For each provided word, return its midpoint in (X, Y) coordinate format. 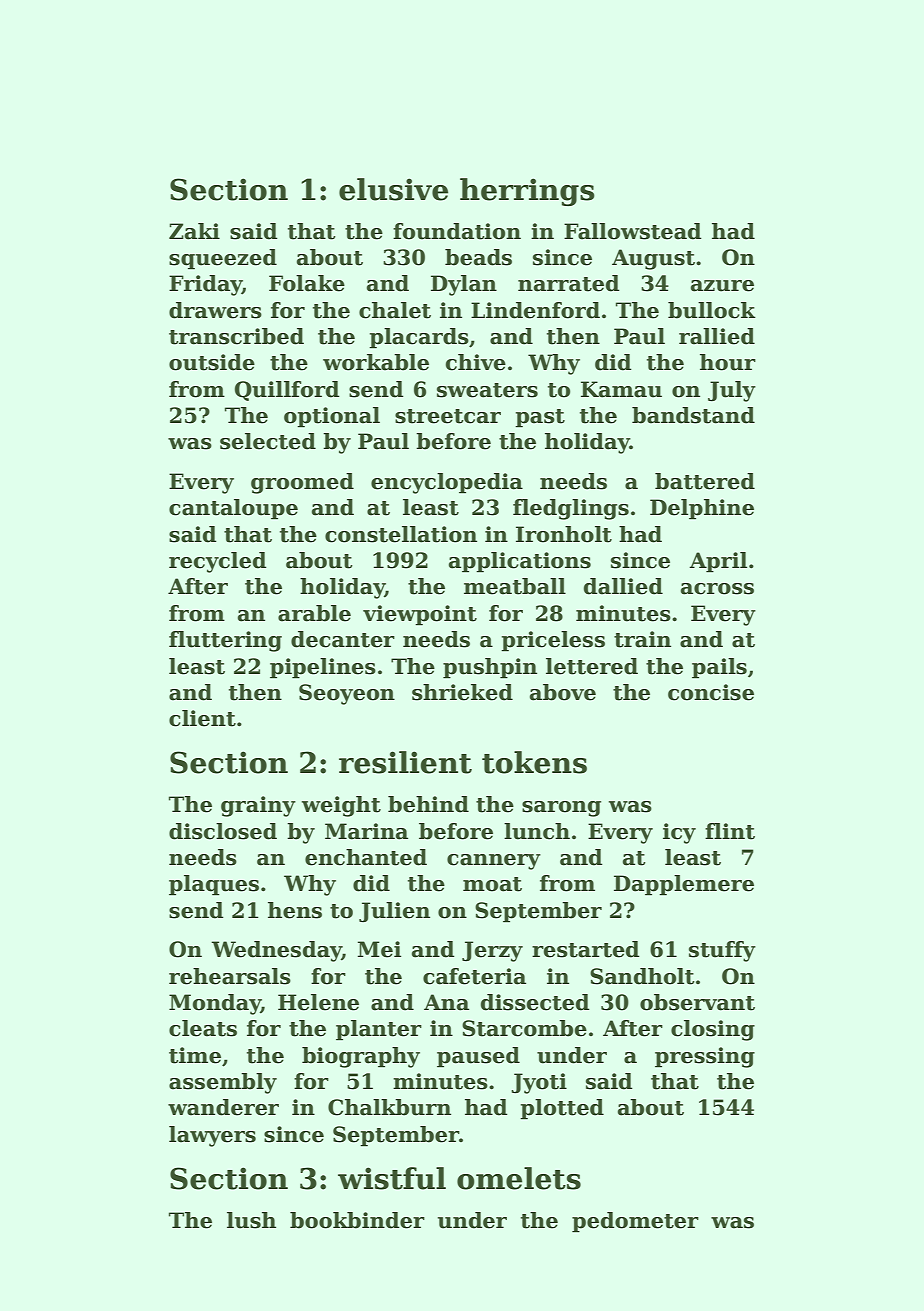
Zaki (194, 231)
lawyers (212, 1136)
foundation (457, 231)
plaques (214, 885)
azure (722, 286)
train (642, 639)
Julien (394, 912)
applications (520, 562)
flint (730, 831)
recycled (217, 562)
